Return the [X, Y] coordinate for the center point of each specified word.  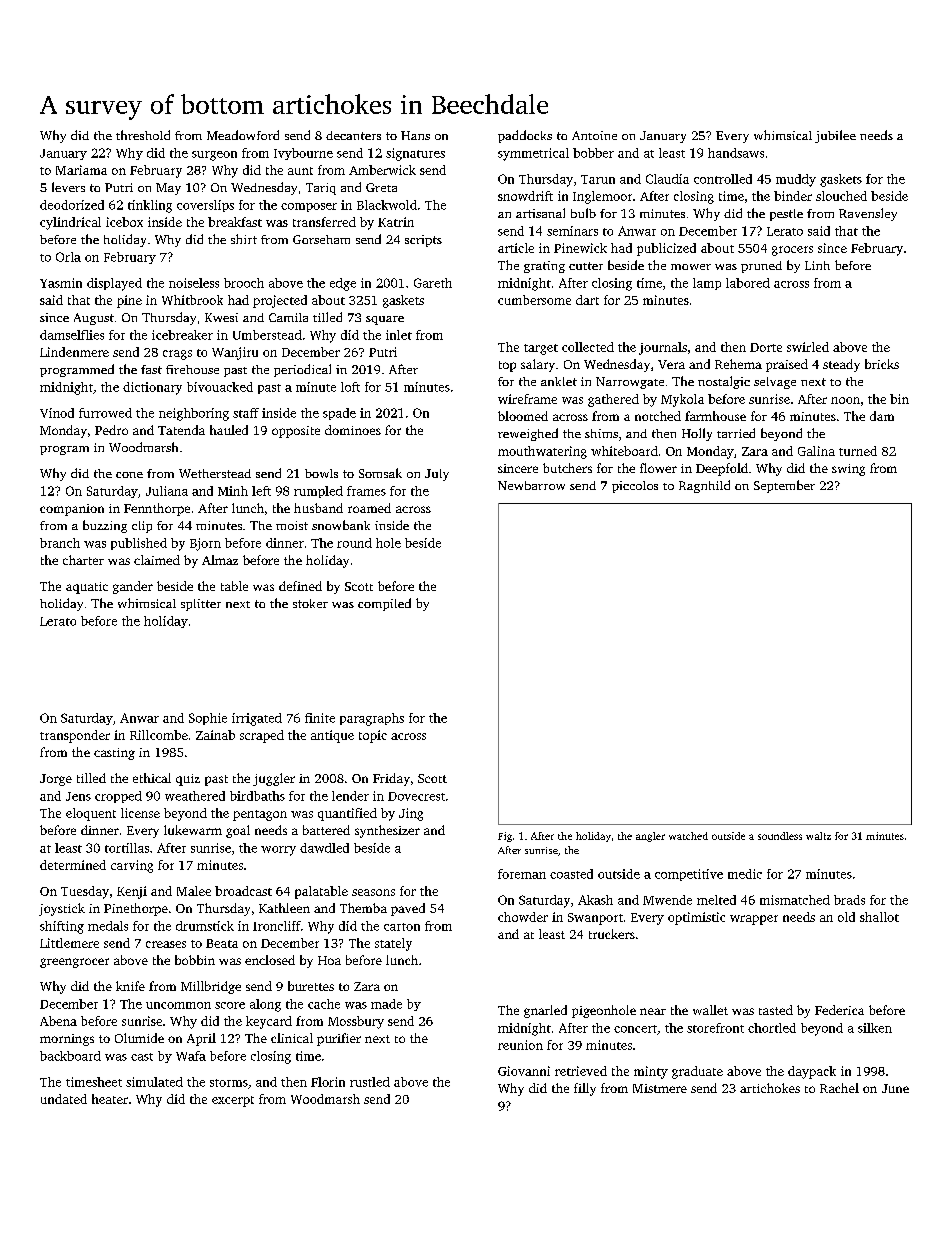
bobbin [195, 960]
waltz [818, 836]
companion [72, 510]
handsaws [736, 153]
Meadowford [243, 135]
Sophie [208, 719]
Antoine [594, 135]
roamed [369, 508]
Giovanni [524, 1071]
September [784, 486]
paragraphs [372, 719]
